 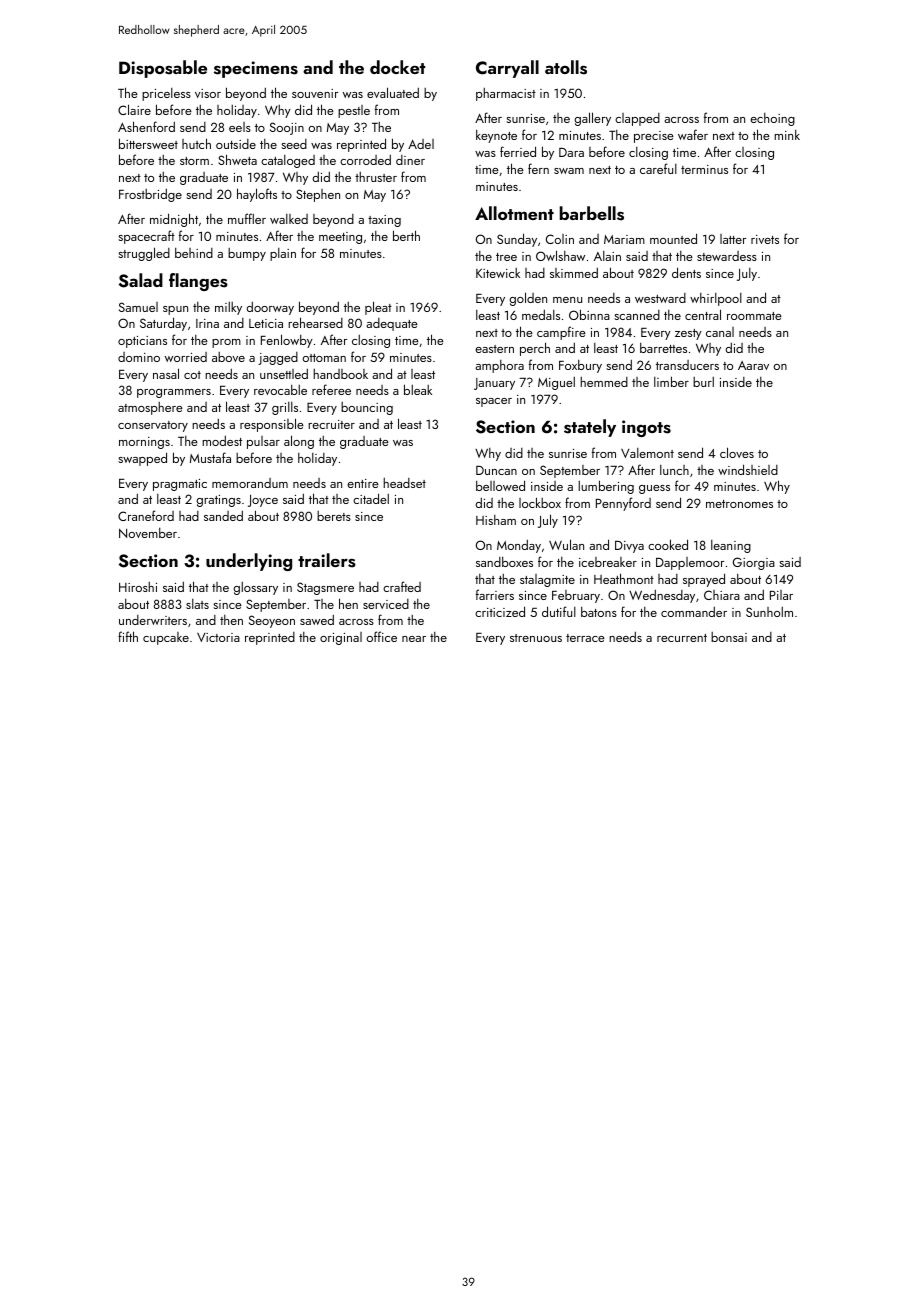 What do you see at coordinates (163, 324) in the screenshot?
I see `Saturday` at bounding box center [163, 324].
